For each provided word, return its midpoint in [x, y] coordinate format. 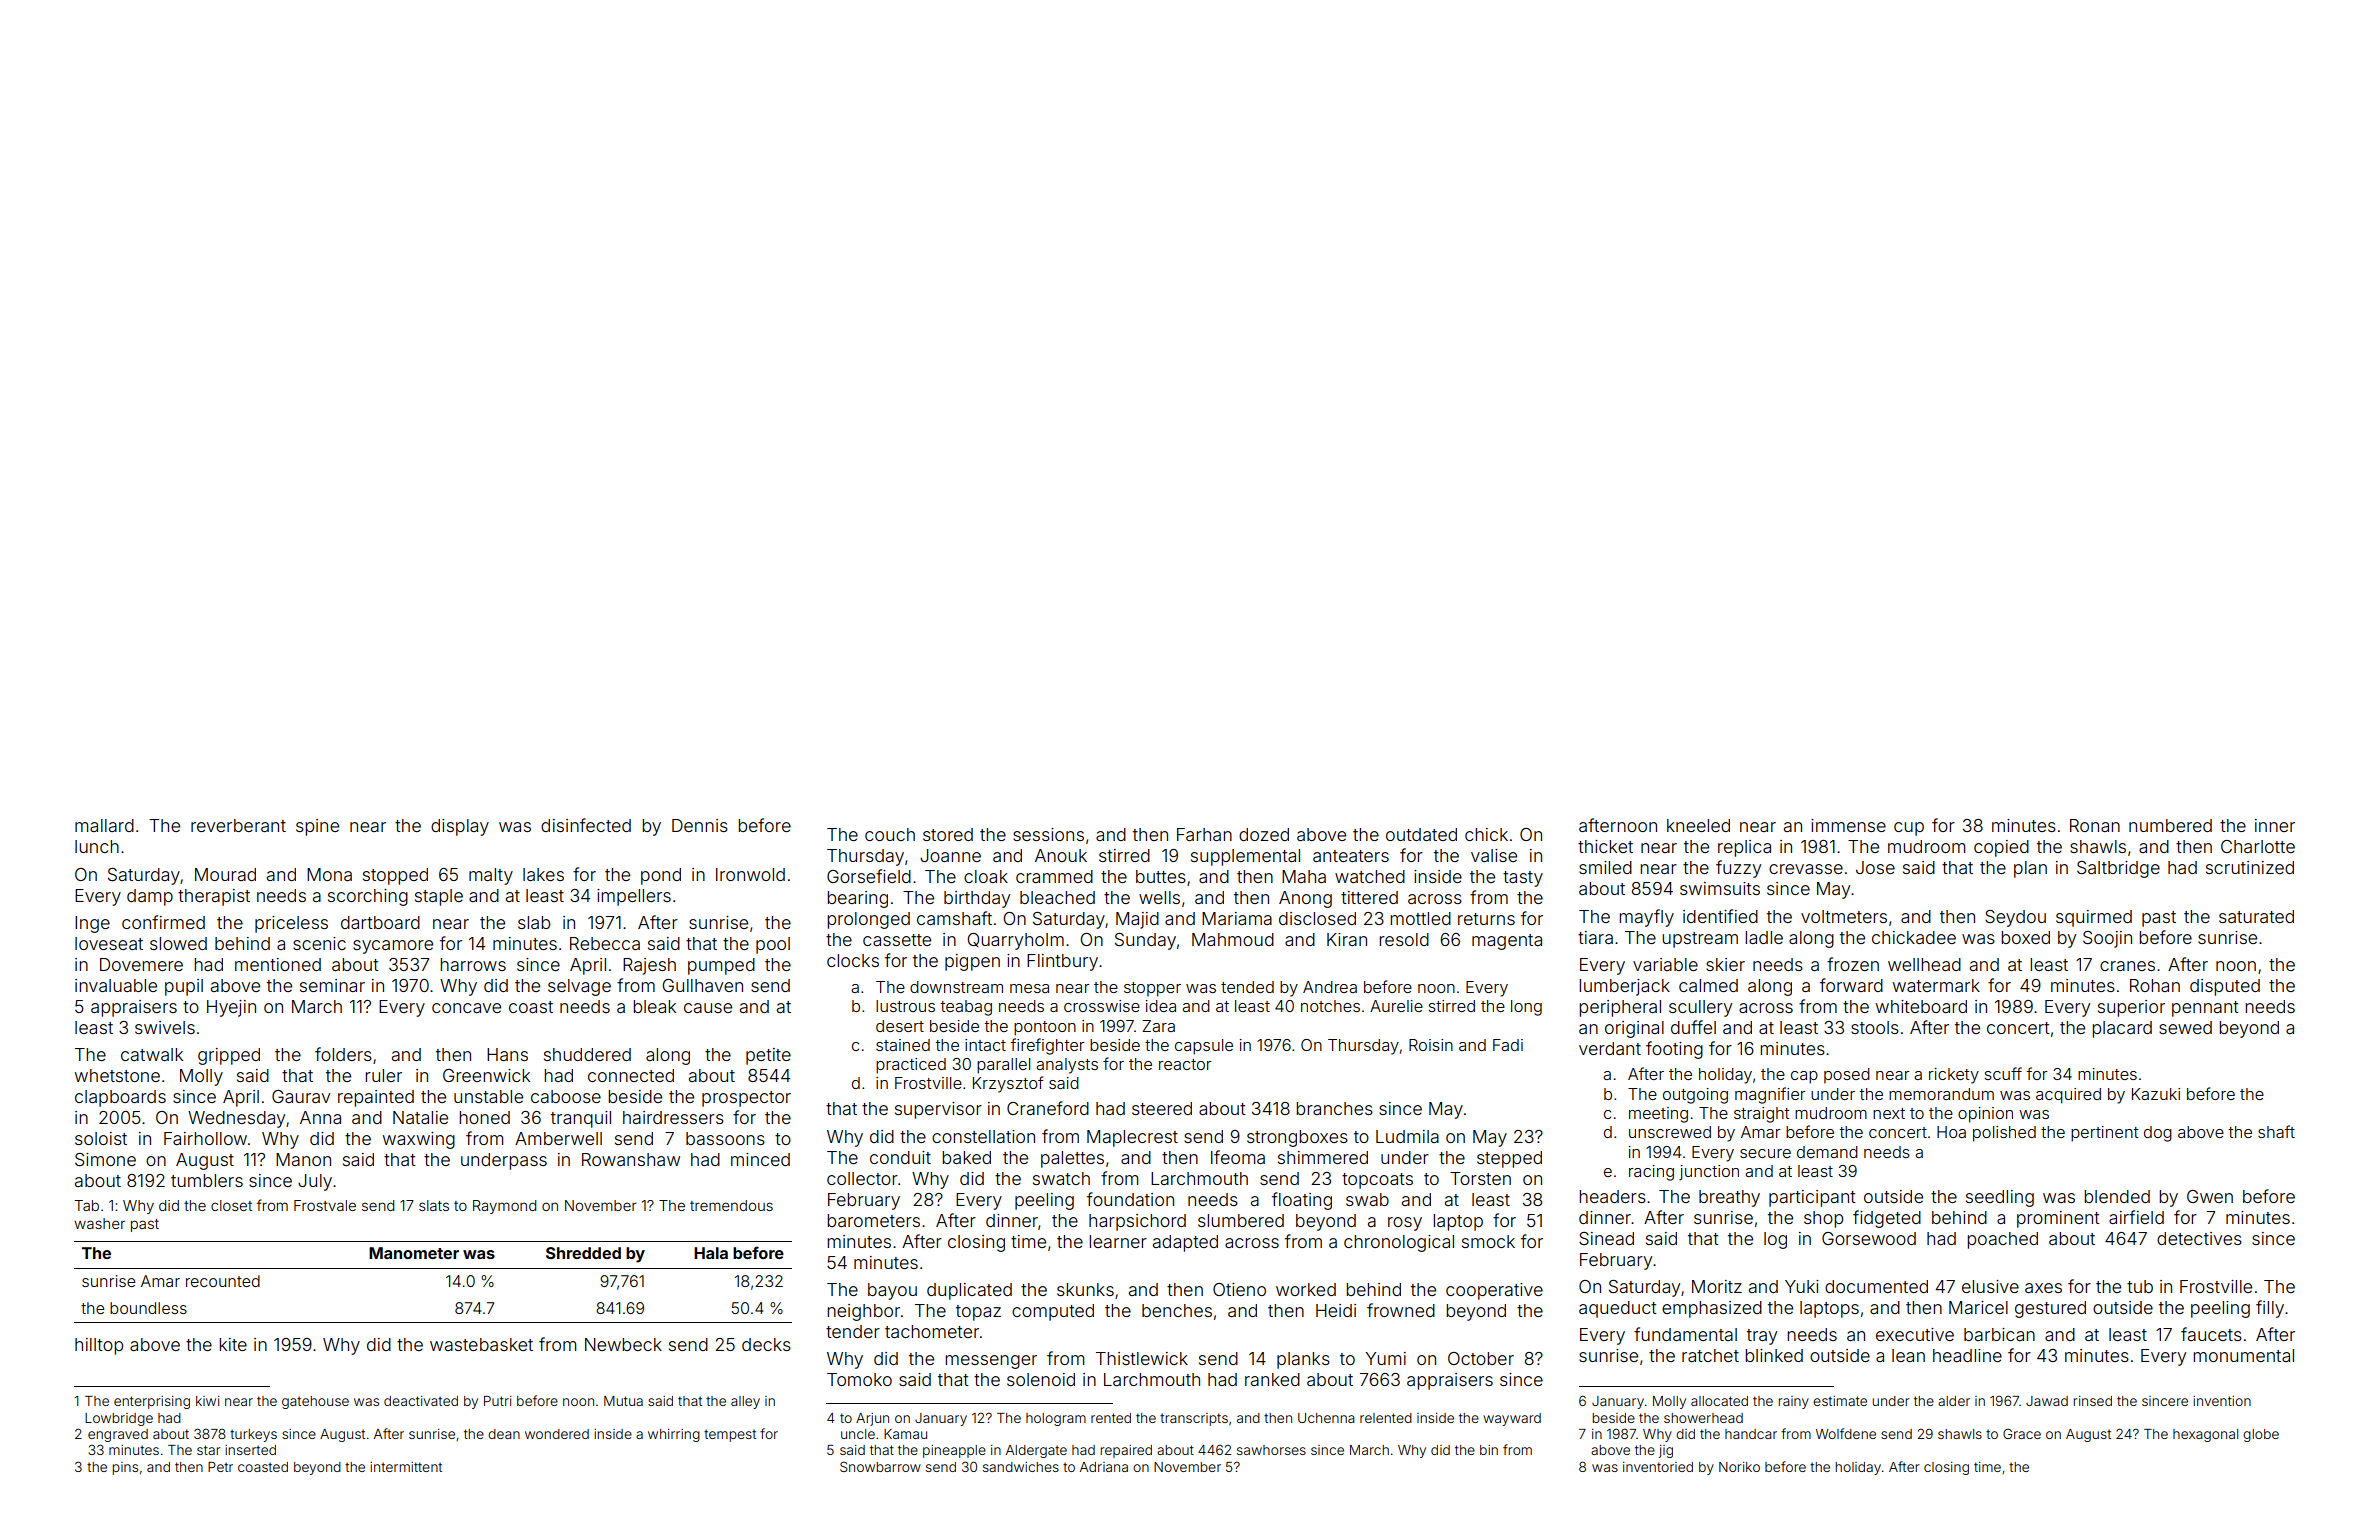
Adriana [1104, 1467]
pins [125, 1468]
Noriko [1739, 1467]
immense [1848, 825]
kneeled [1698, 825]
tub [2140, 1286]
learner [1118, 1241]
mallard [104, 825]
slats [434, 1205]
